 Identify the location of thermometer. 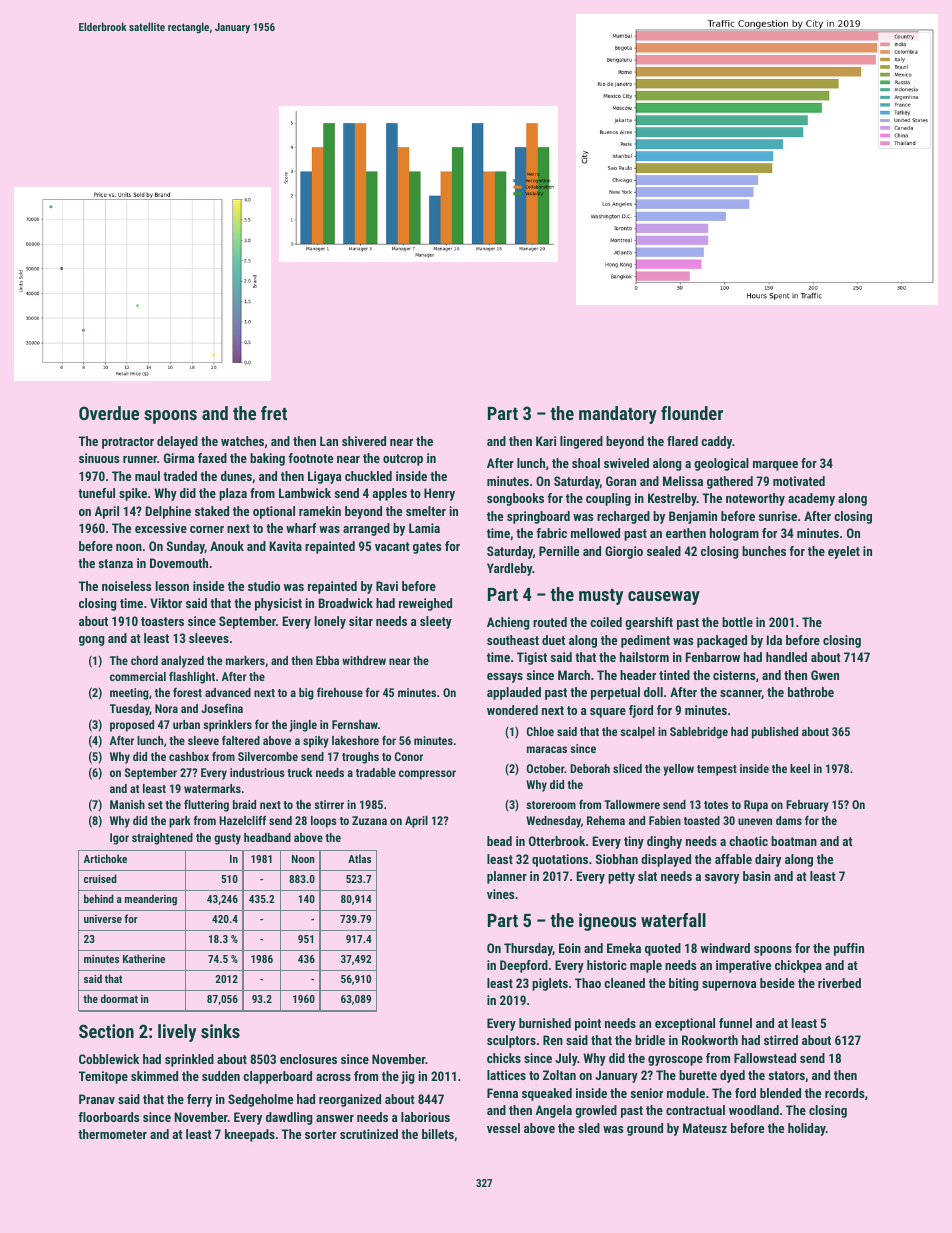
(112, 1134).
